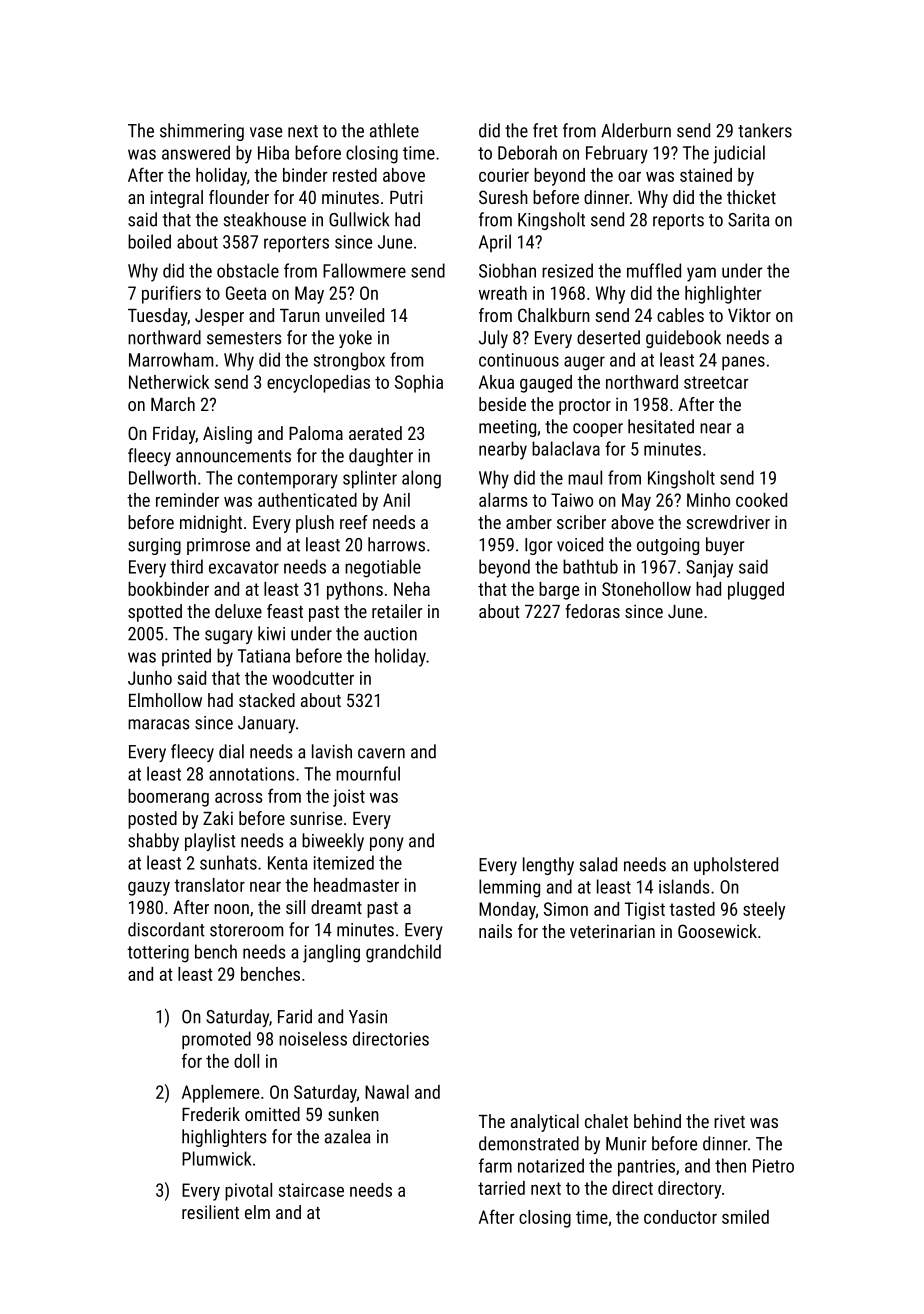 This document has height=1314, width=924. I want to click on tarried, so click(501, 1188).
